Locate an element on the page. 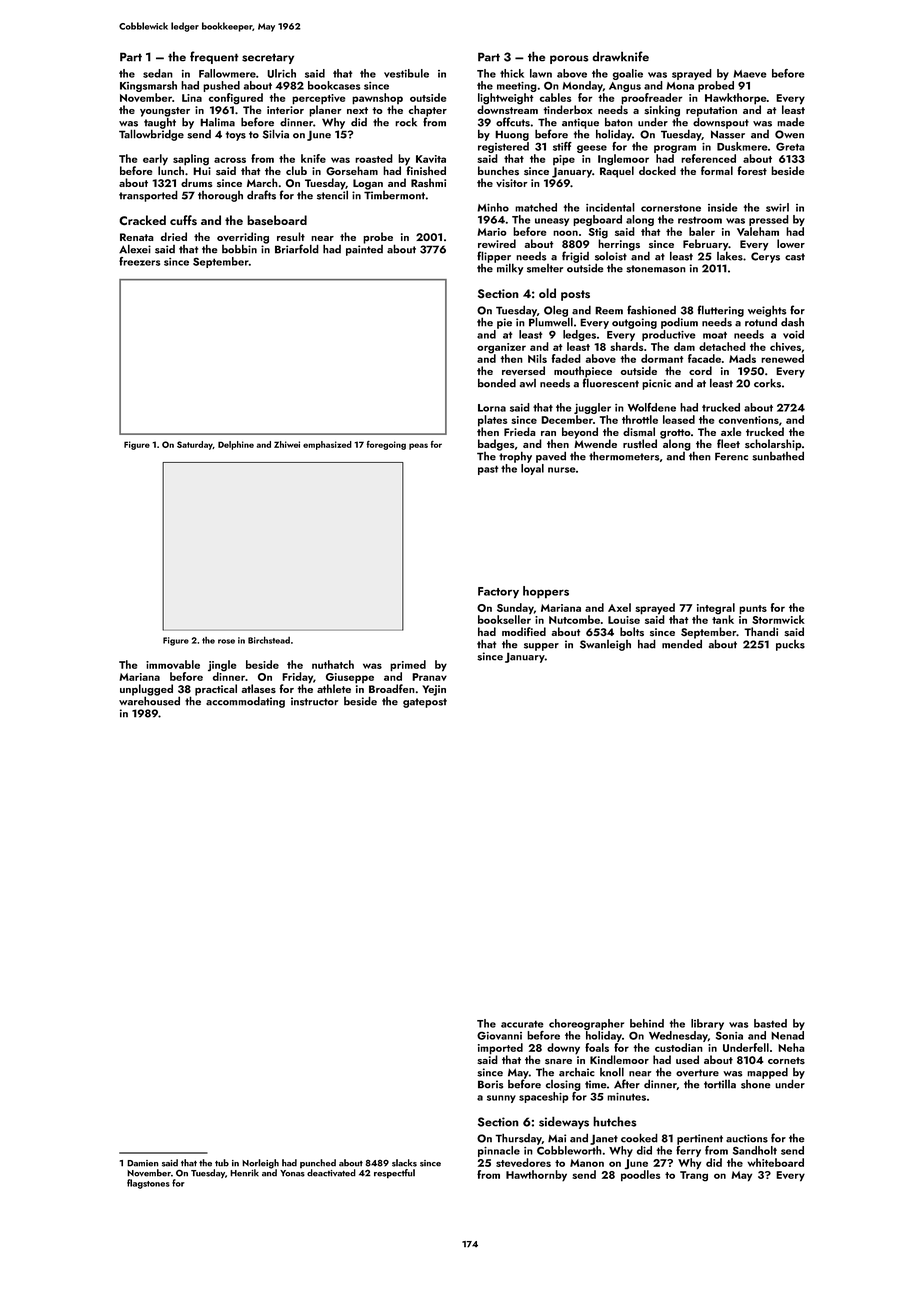  early is located at coordinates (155, 160).
